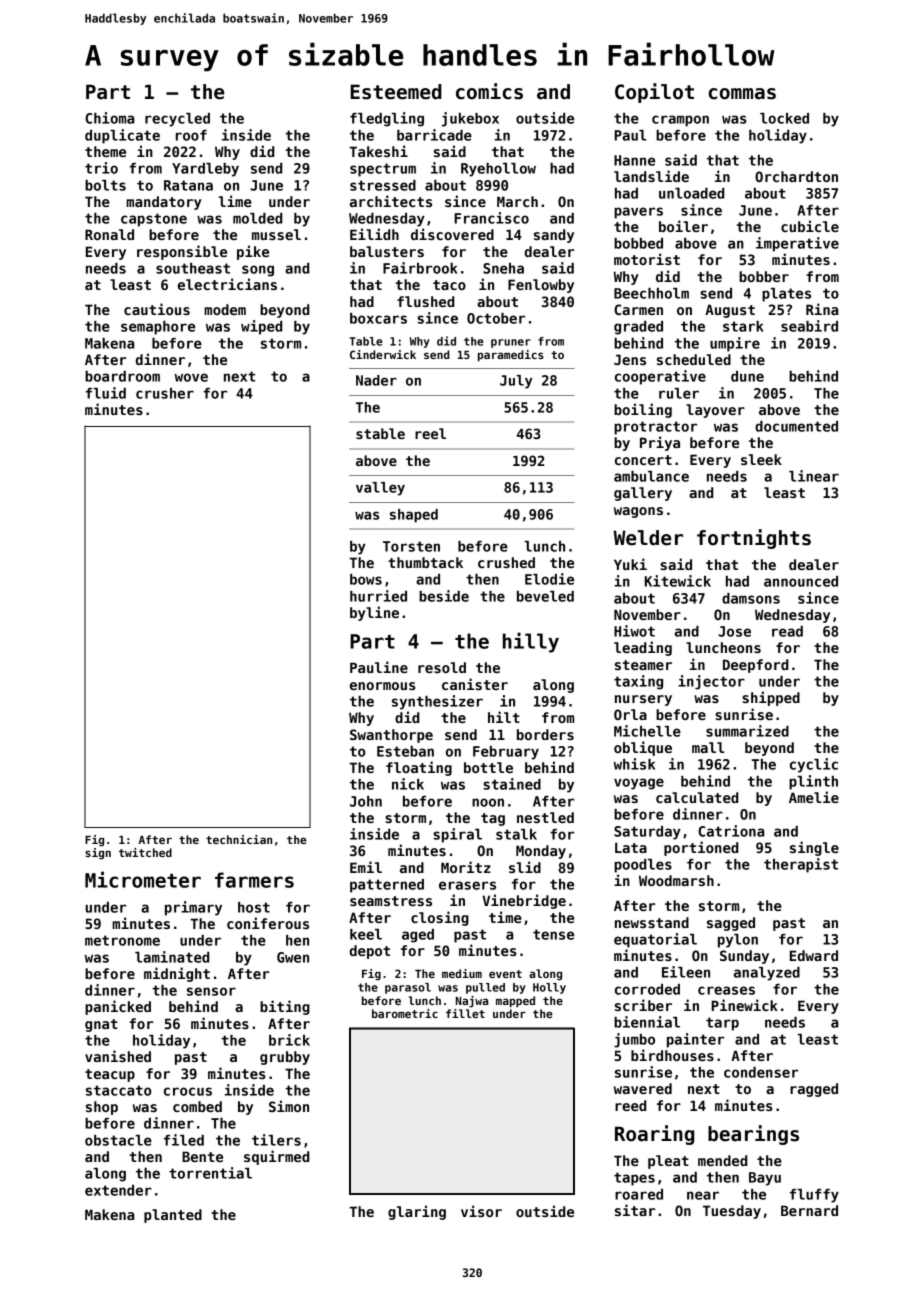 This page has width=924, height=1308. I want to click on commas, so click(742, 94).
